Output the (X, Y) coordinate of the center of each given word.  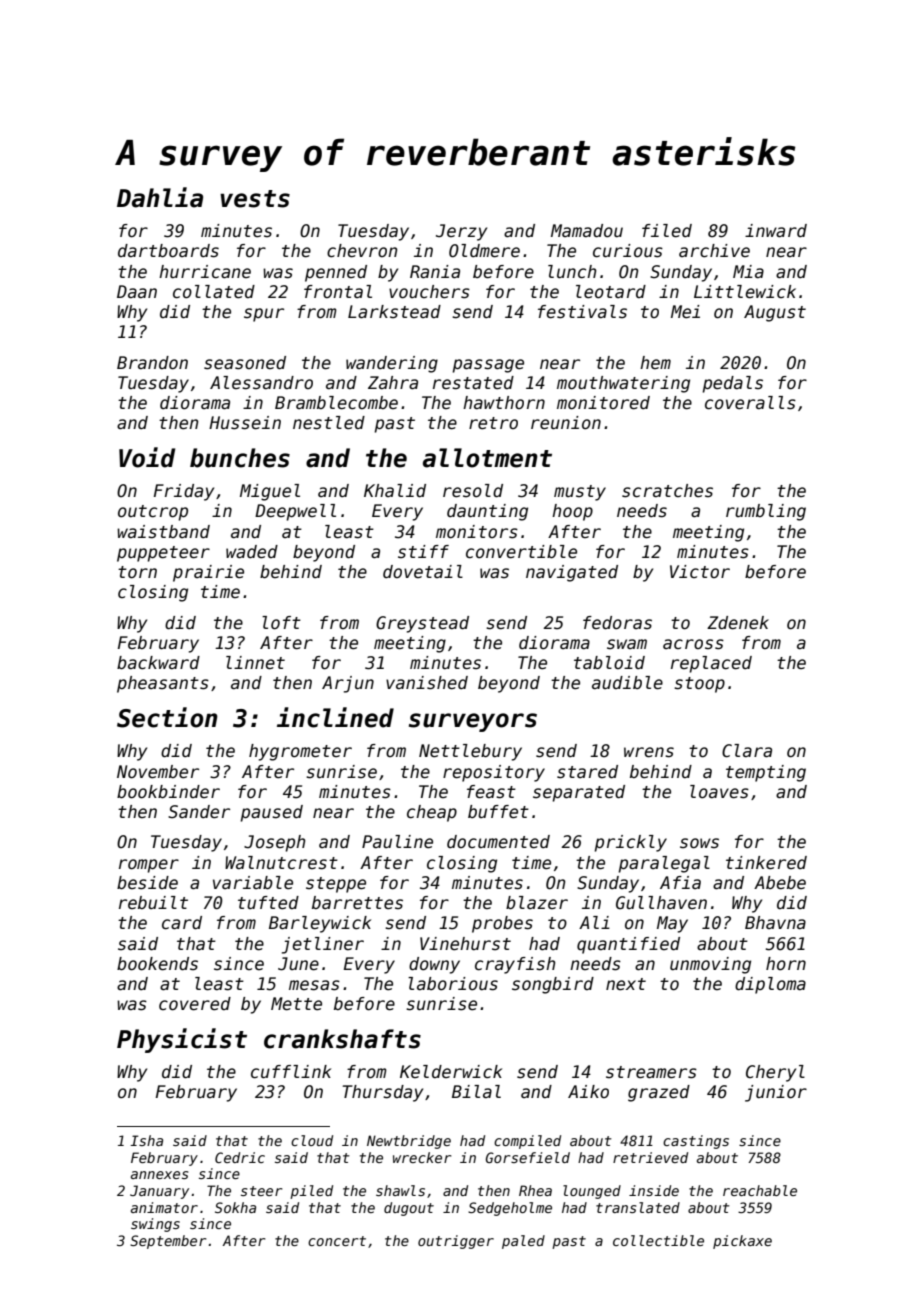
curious (628, 251)
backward (158, 663)
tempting (766, 773)
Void (147, 457)
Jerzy (461, 232)
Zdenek (738, 623)
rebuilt (153, 903)
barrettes (357, 903)
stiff (423, 552)
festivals (582, 312)
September (168, 1242)
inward (776, 231)
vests (255, 199)
